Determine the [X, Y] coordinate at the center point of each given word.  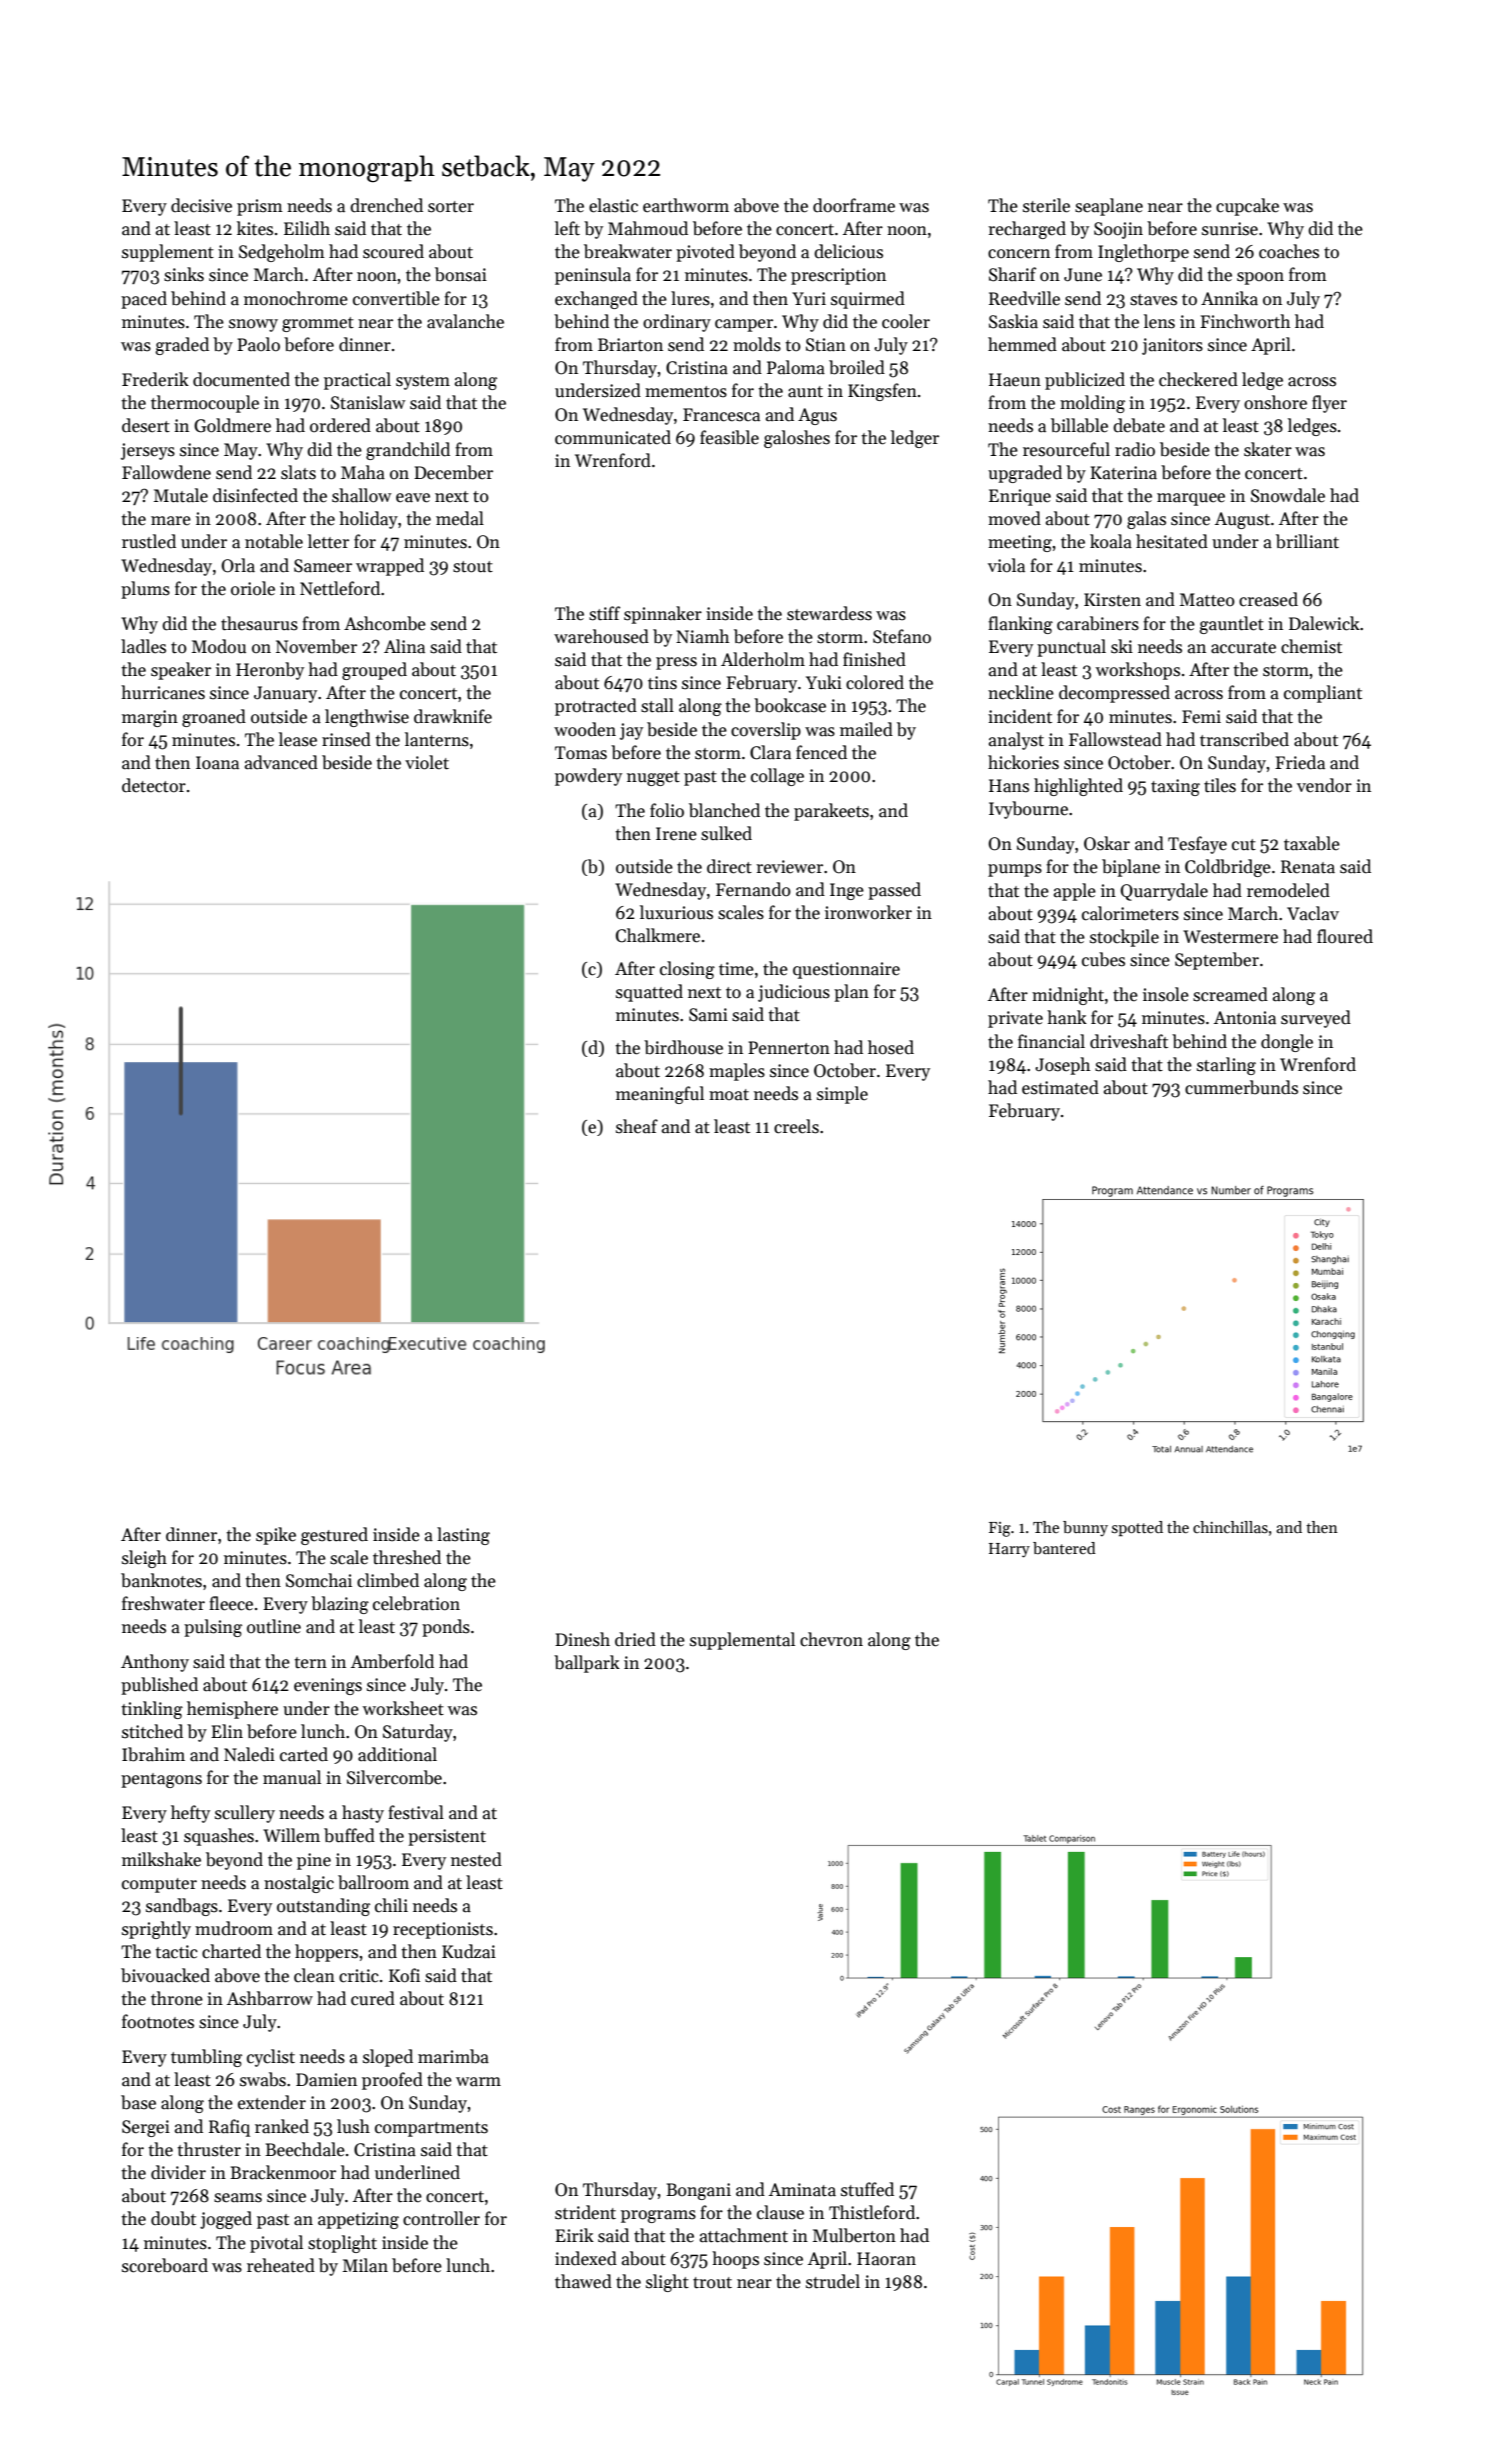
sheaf [637, 1126]
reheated [281, 2265]
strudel [833, 2281]
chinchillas [1230, 1527]
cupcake [1247, 207]
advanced [281, 762]
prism [260, 207]
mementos [686, 392]
